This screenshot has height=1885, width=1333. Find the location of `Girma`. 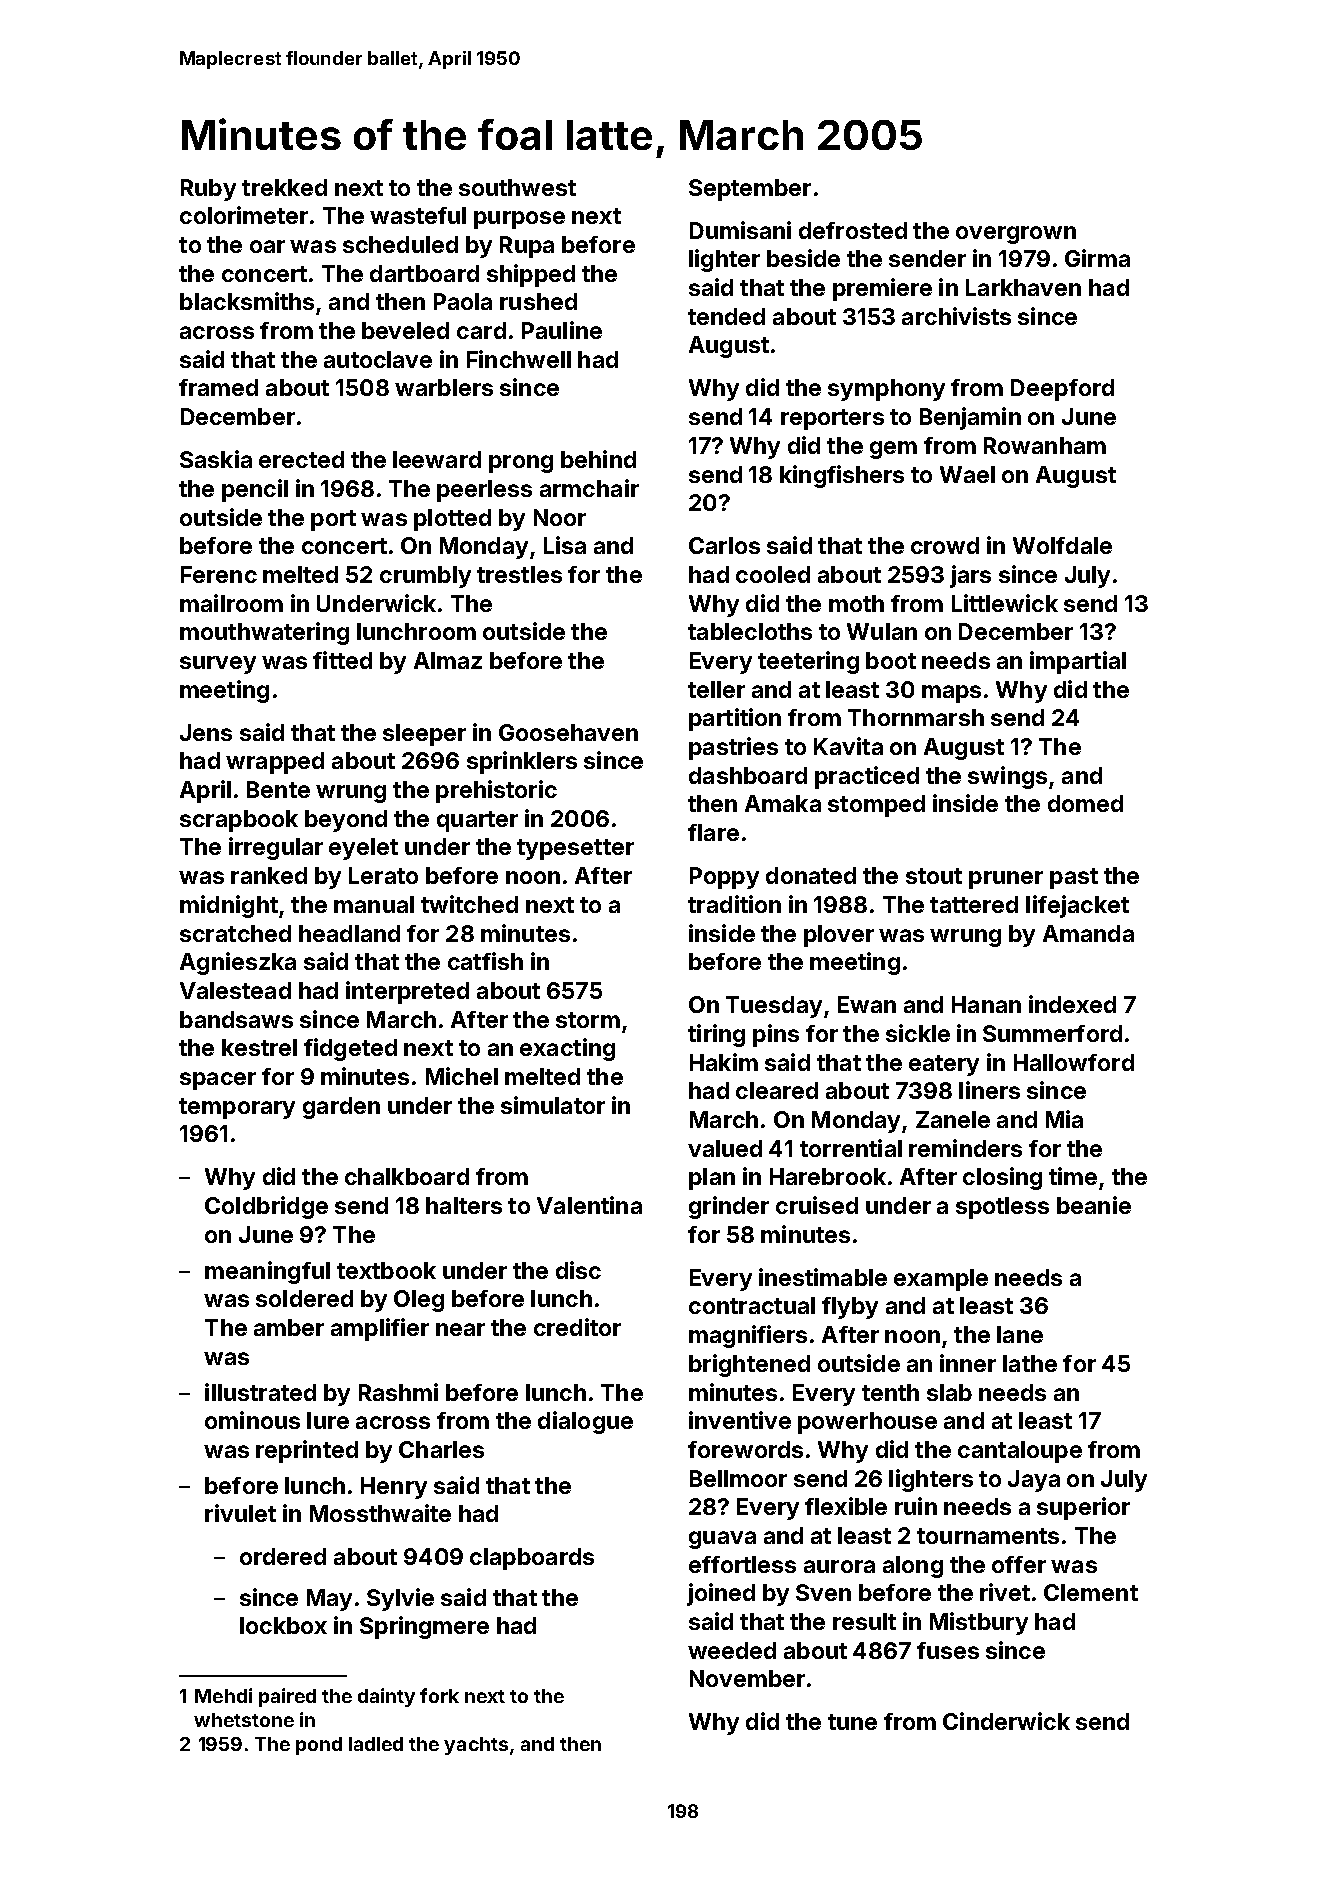

Girma is located at coordinates (1097, 258).
